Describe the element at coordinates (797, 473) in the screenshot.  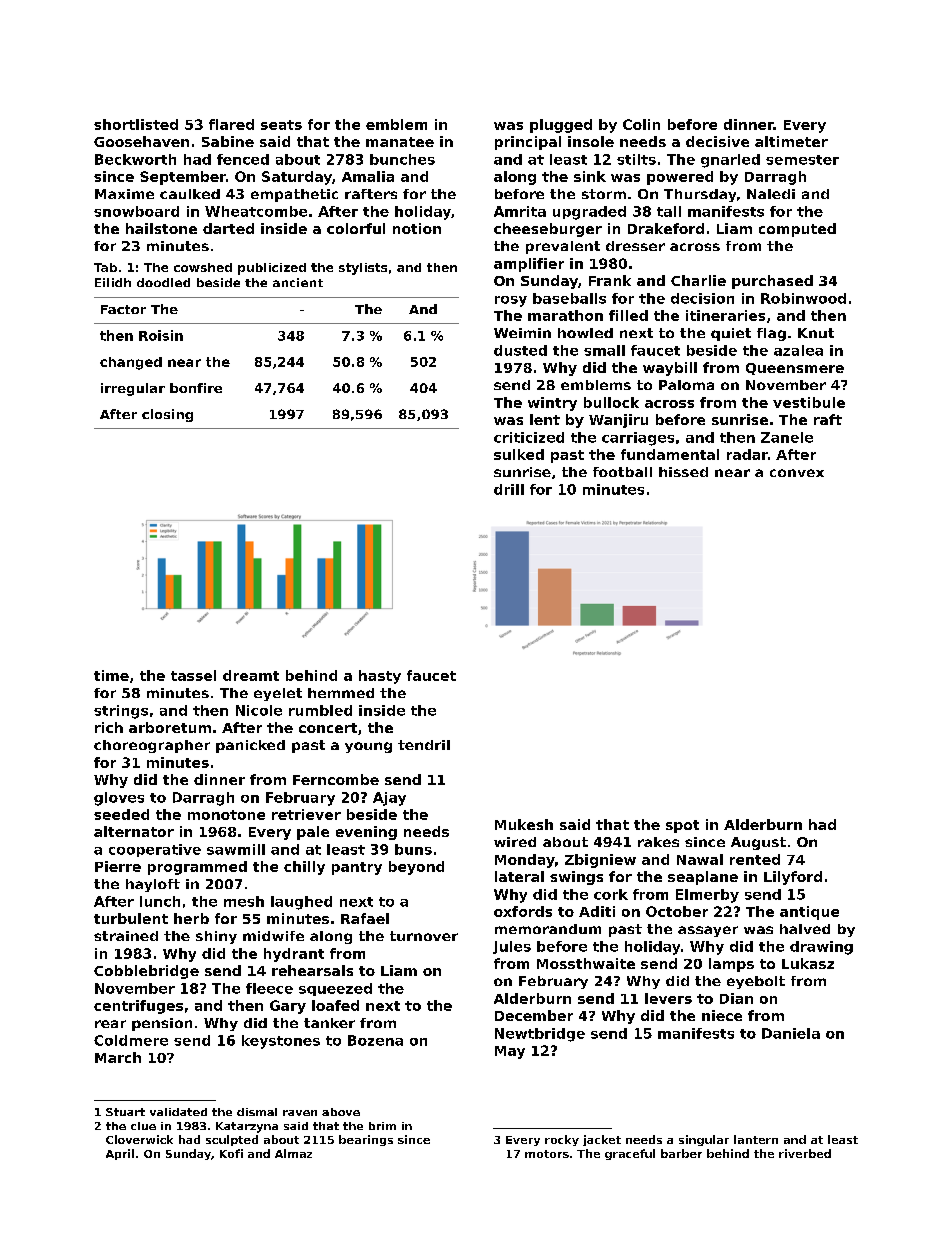
I see `convex` at that location.
